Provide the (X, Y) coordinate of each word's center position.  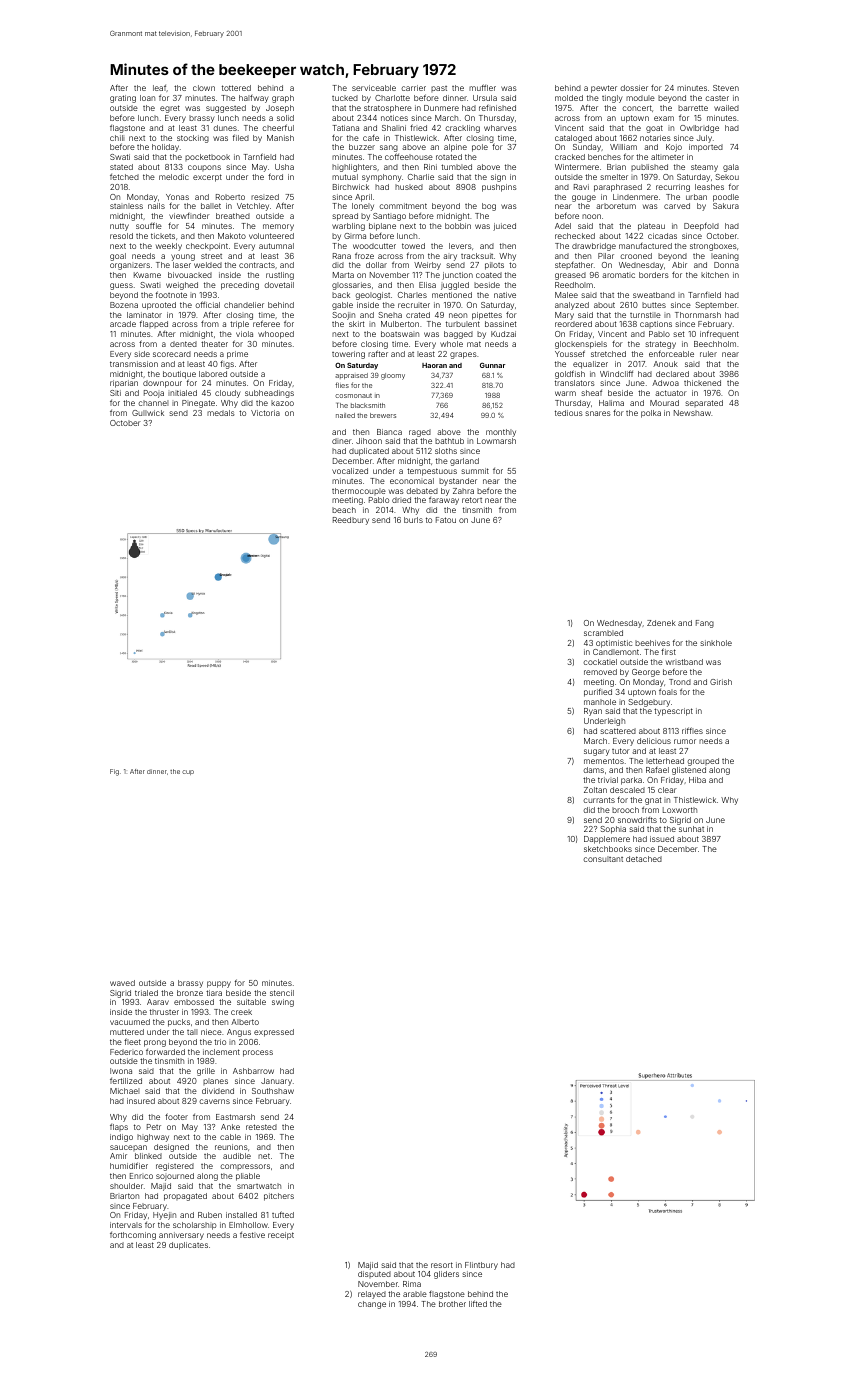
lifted (478, 1303)
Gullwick (148, 413)
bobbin (458, 226)
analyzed (572, 306)
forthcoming (133, 1236)
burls (413, 520)
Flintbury (481, 1266)
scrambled (603, 633)
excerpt (207, 178)
